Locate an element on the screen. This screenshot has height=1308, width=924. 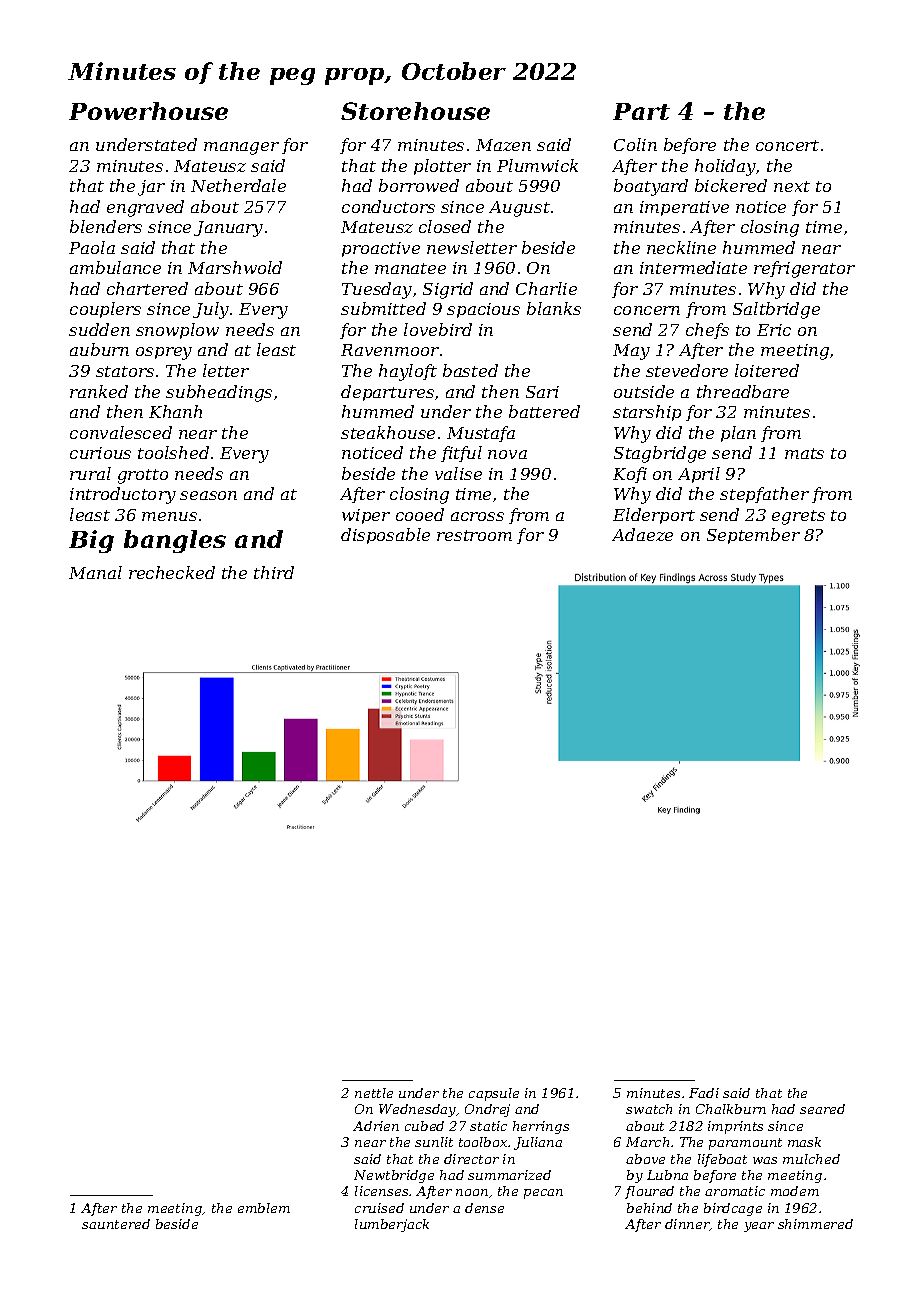
Mustafa is located at coordinates (481, 434).
